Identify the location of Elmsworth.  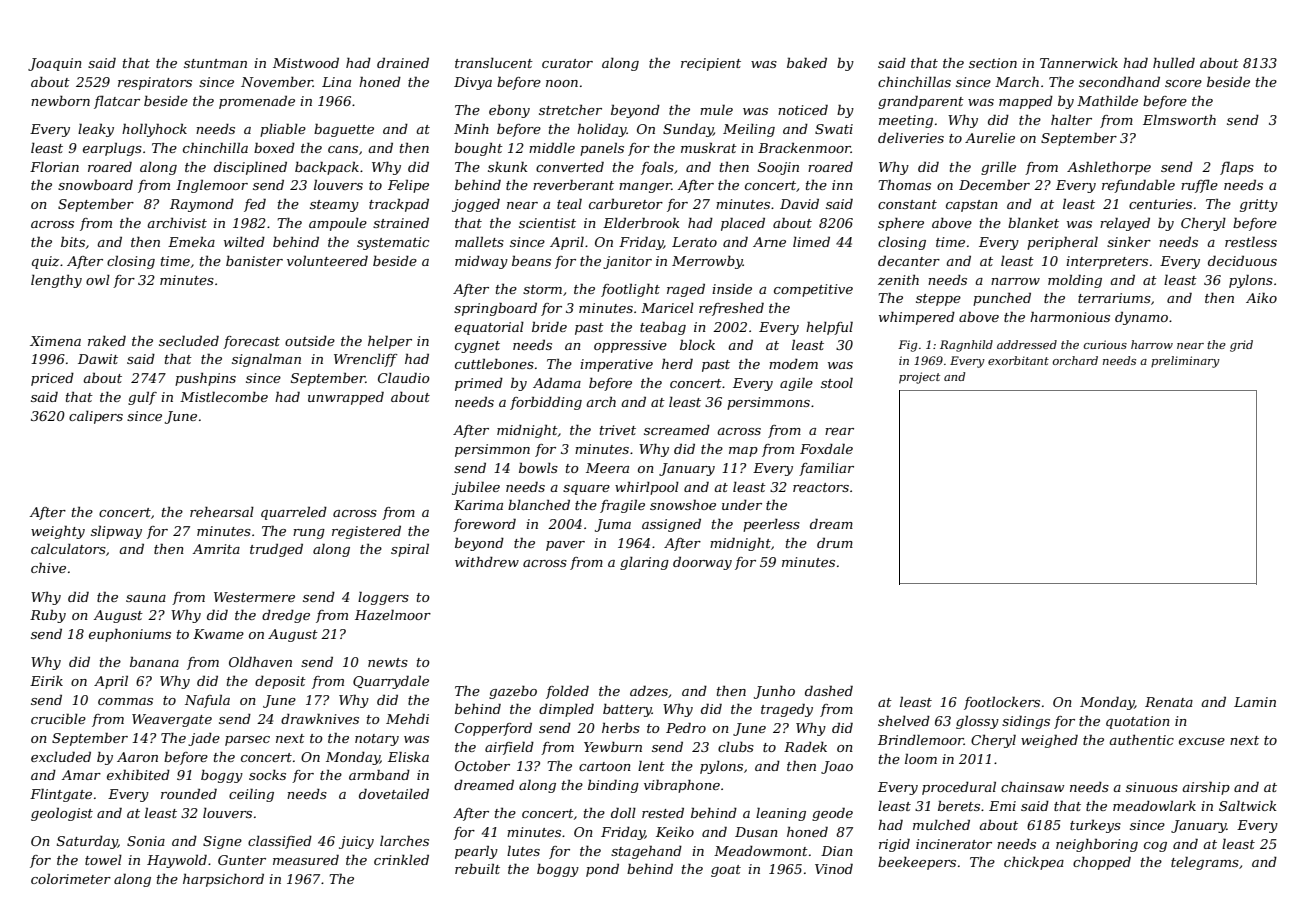
(1179, 120).
